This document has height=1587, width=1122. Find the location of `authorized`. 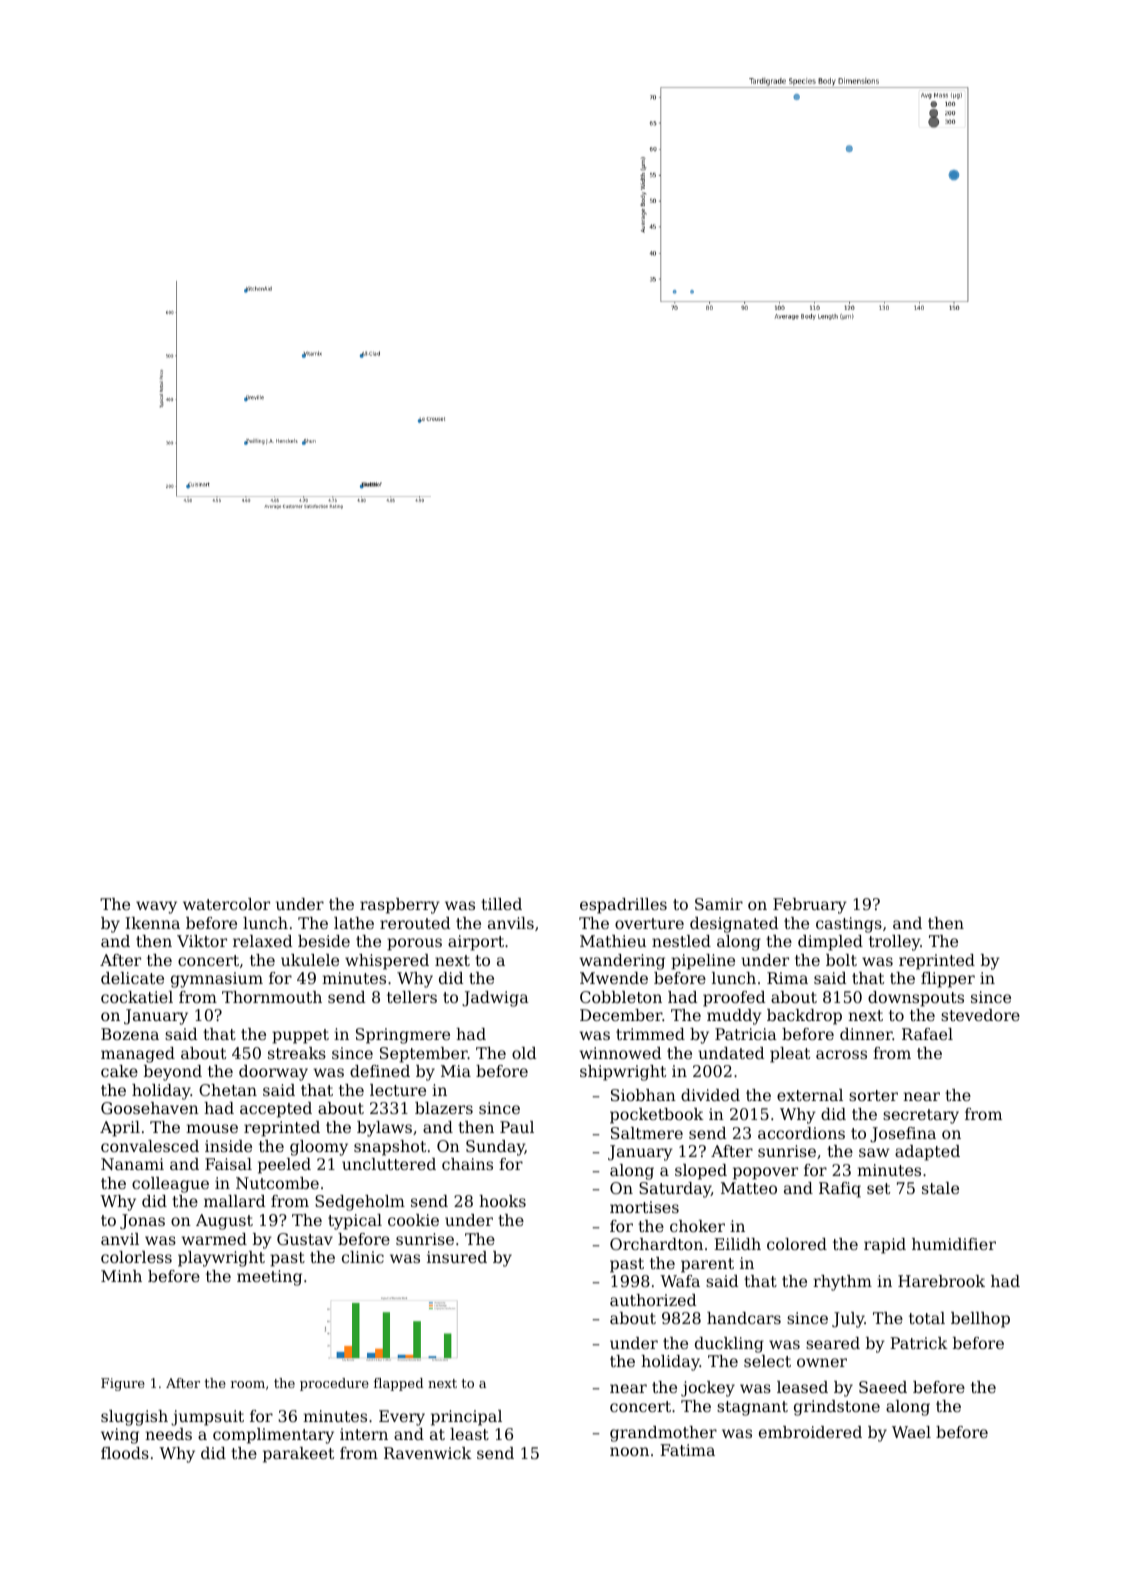

authorized is located at coordinates (653, 1300).
